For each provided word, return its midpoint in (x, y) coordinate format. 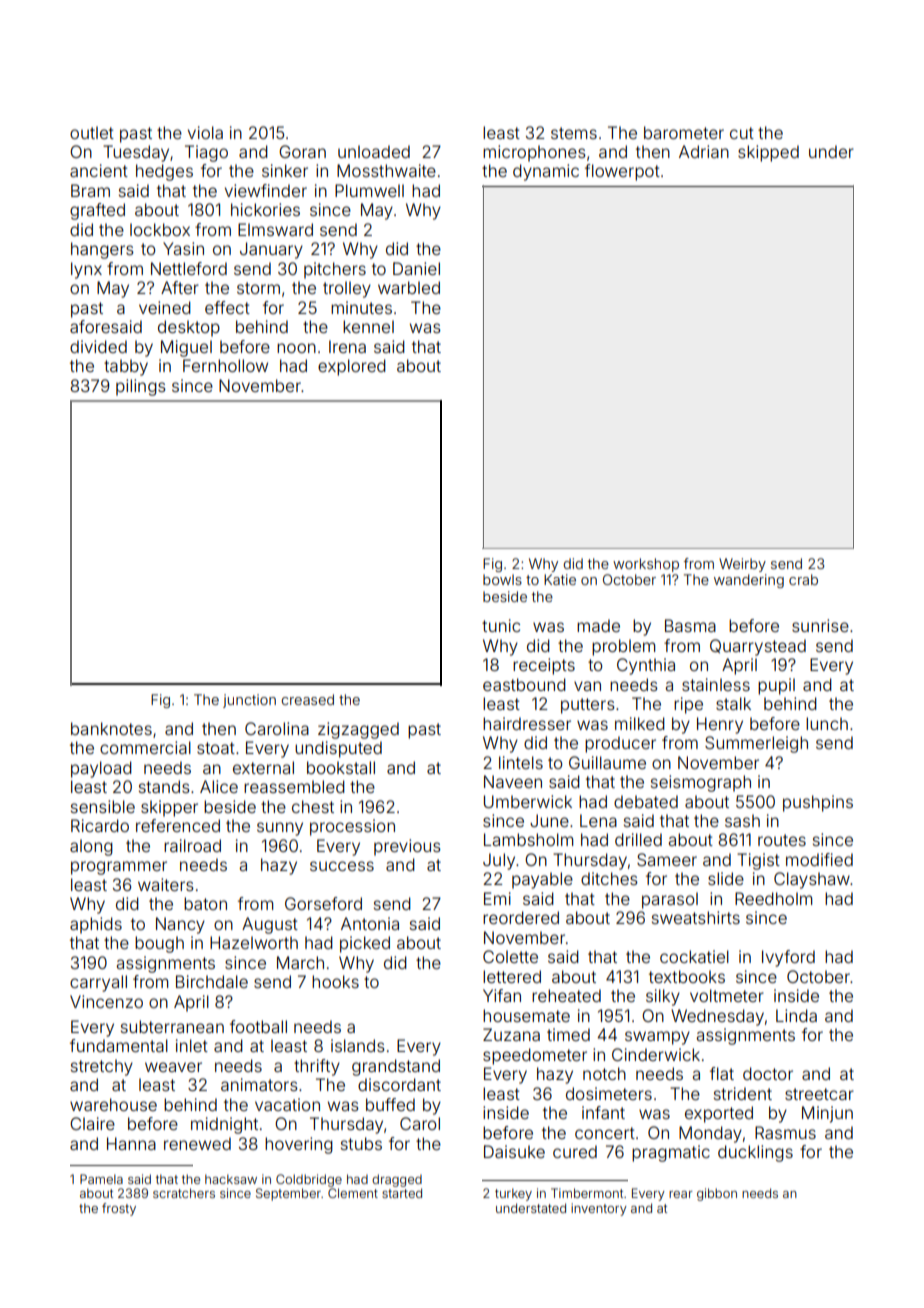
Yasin (183, 248)
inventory (599, 1209)
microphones (534, 153)
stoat (216, 748)
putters (588, 706)
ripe (688, 705)
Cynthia (646, 666)
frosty (119, 1209)
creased (307, 699)
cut (742, 133)
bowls (502, 579)
